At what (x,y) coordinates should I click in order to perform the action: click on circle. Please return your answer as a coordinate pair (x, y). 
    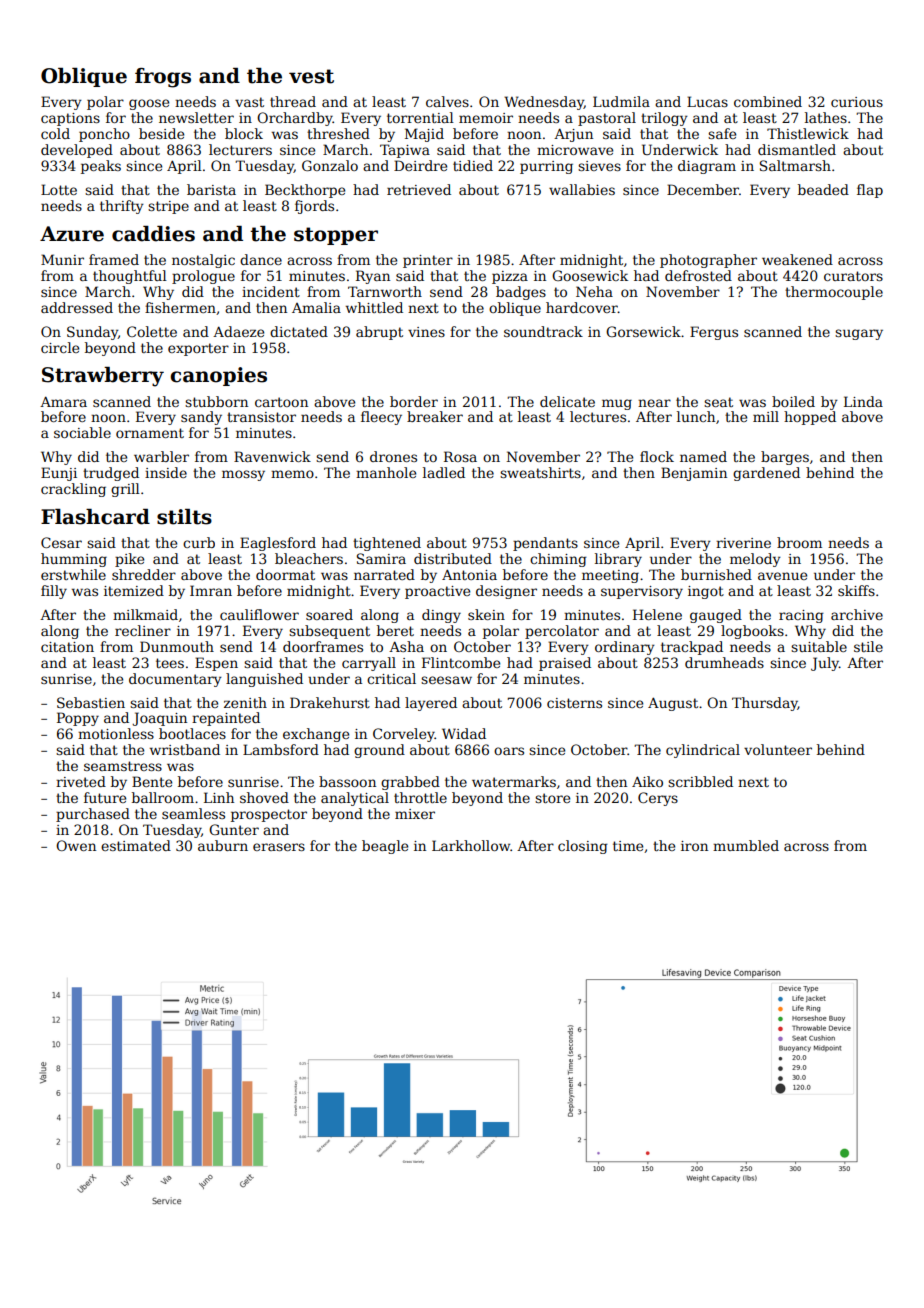
    Looking at the image, I should click on (60, 347).
